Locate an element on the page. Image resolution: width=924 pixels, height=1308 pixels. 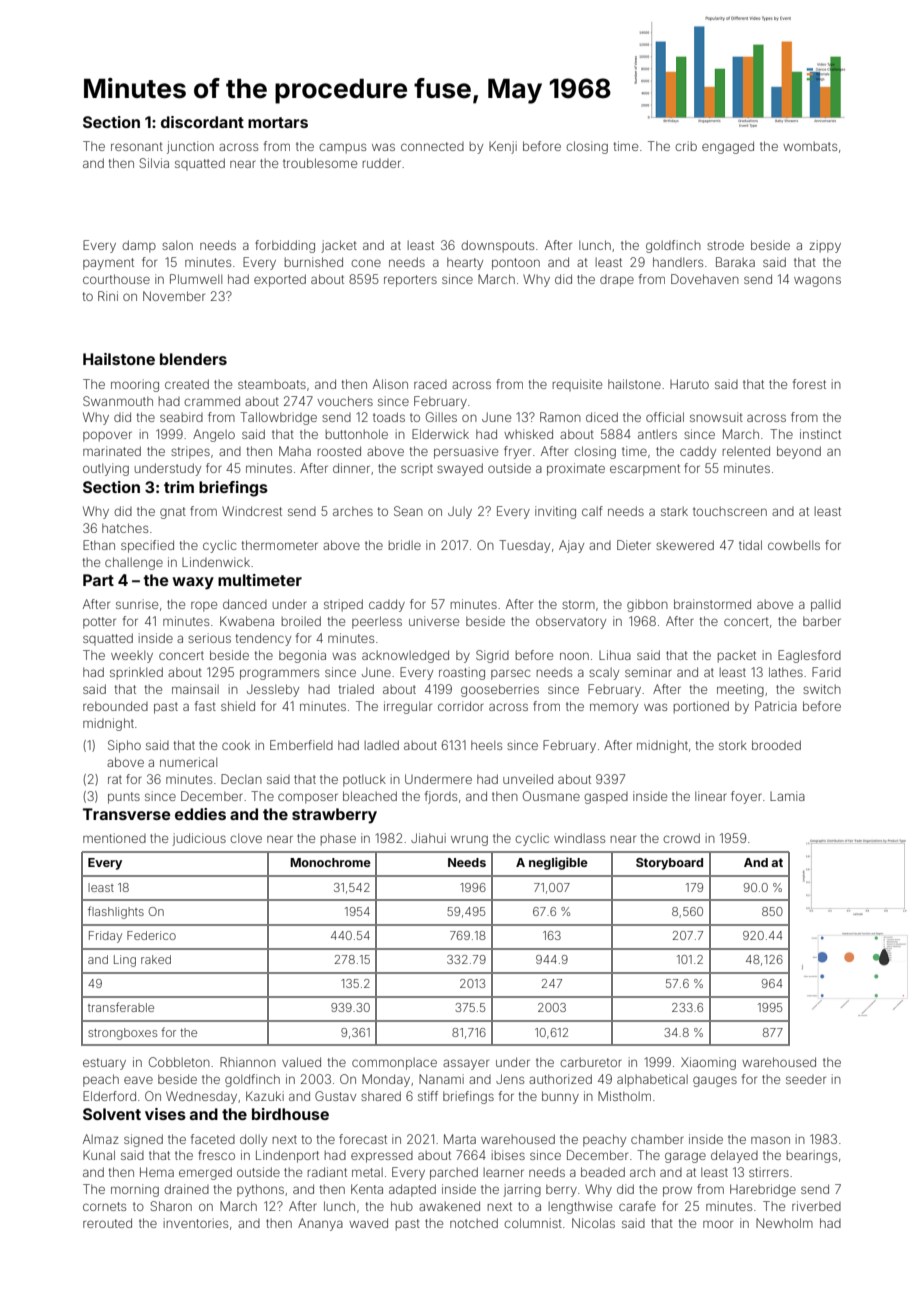
potter is located at coordinates (99, 623).
